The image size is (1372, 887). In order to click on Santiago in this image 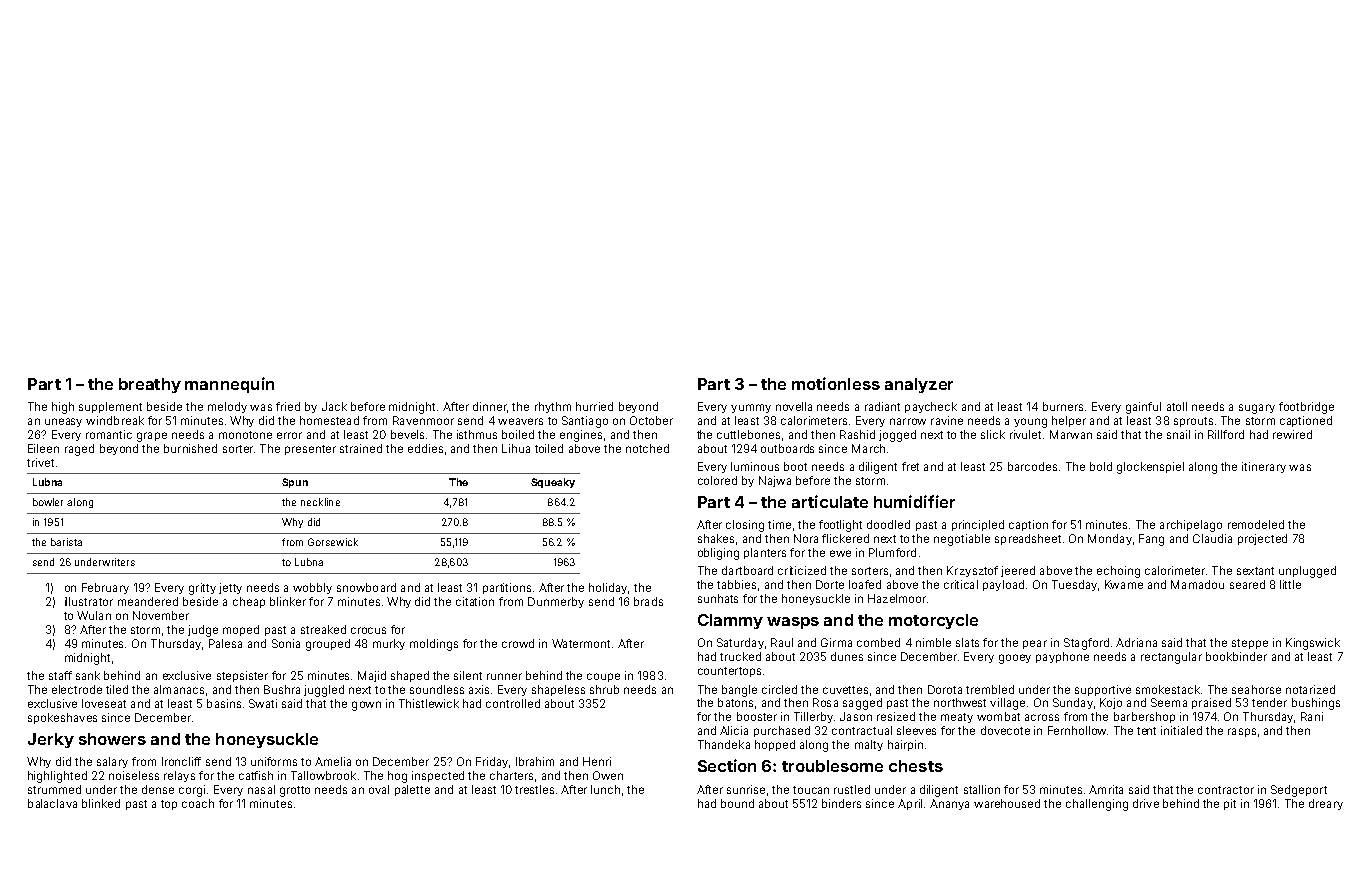, I will do `click(585, 422)`.
